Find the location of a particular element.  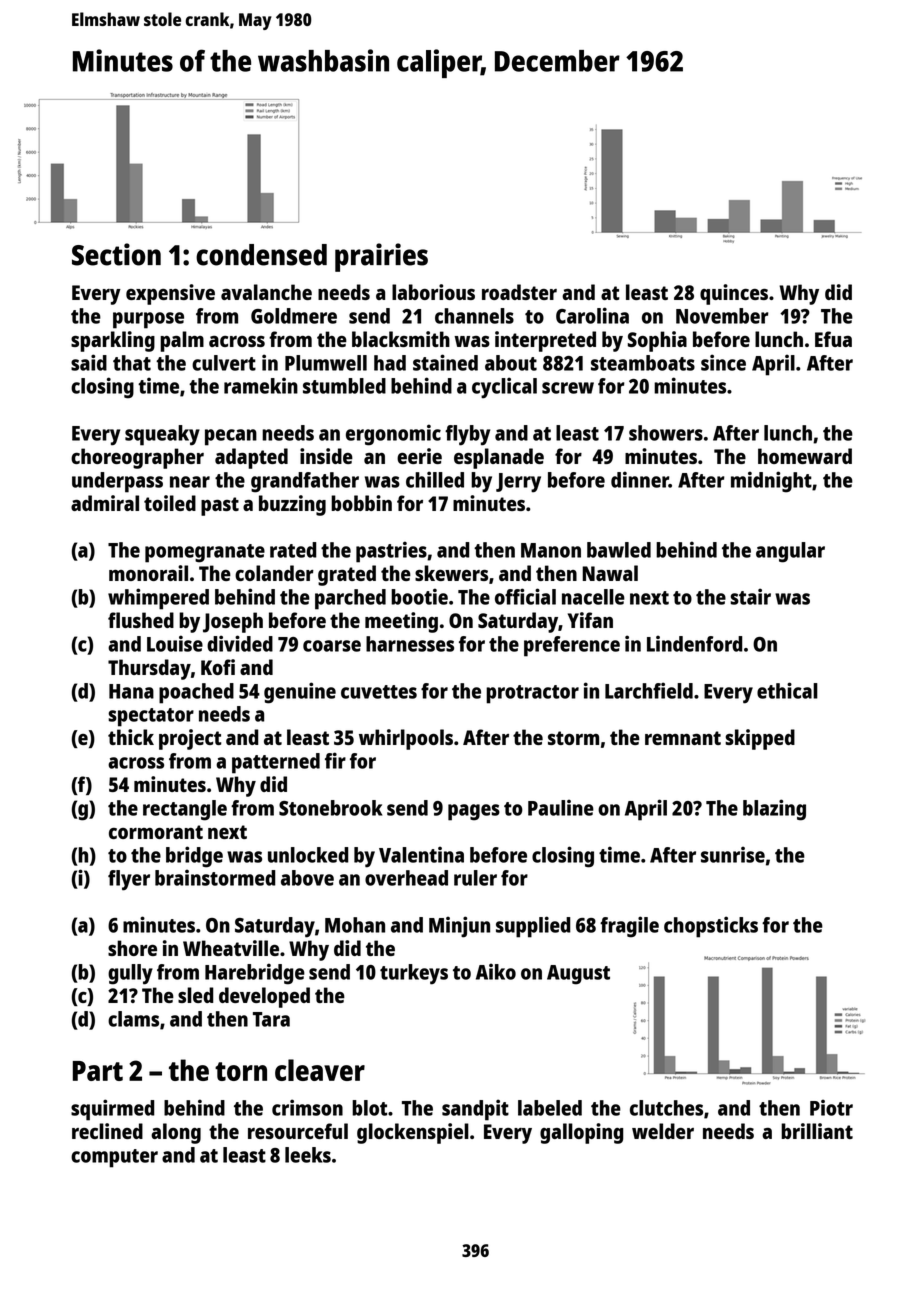

rectangle is located at coordinates (185, 810).
